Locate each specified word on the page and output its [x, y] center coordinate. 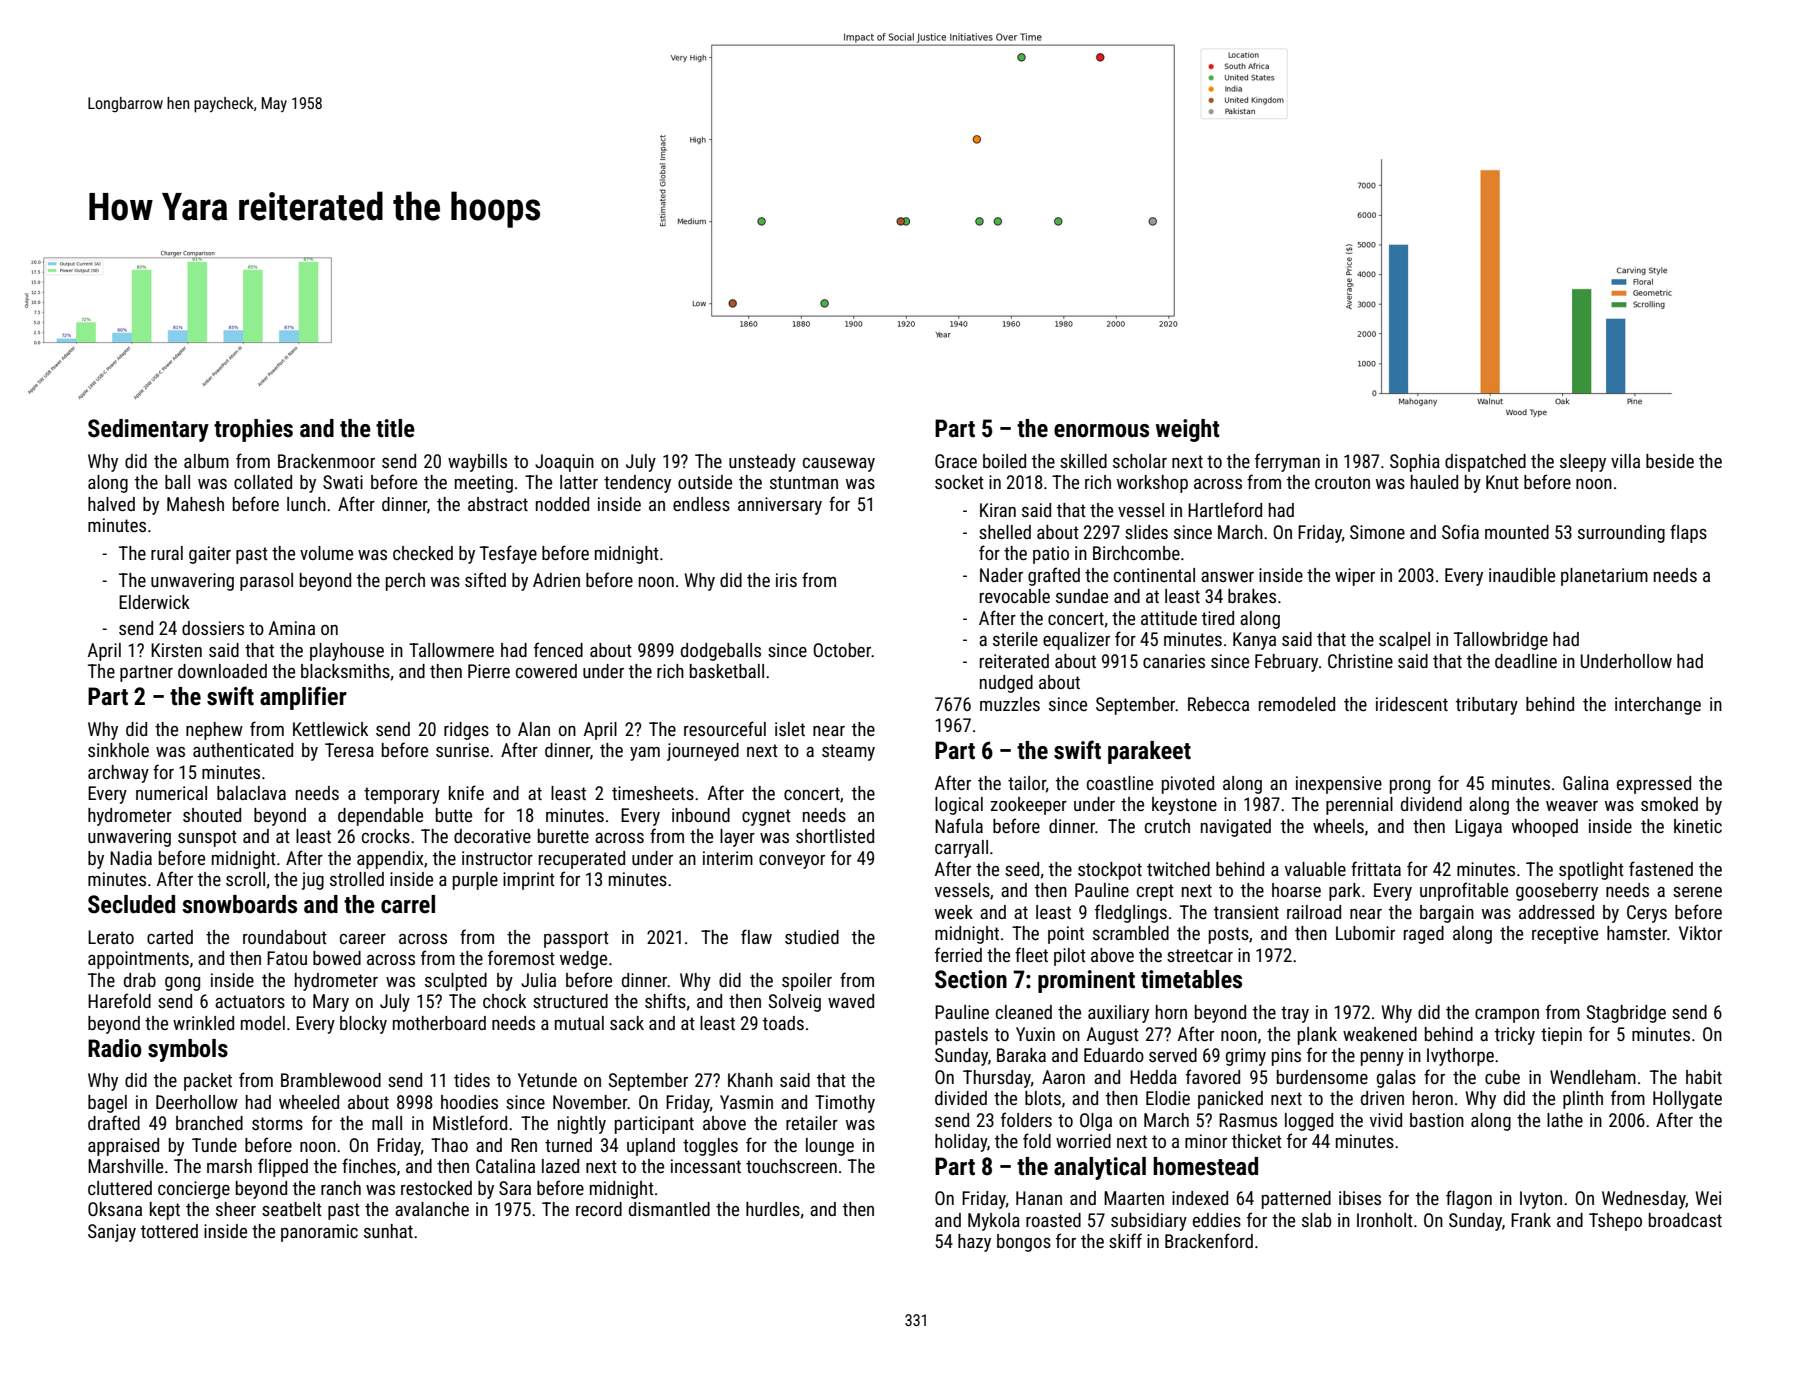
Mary [331, 1003]
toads [783, 1023]
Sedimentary [148, 430]
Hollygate [1687, 1100]
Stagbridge [1626, 1014]
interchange [1658, 706]
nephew [214, 731]
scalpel [1404, 641]
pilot [1070, 957]
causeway [839, 465]
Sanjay [112, 1233]
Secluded [131, 904]
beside [1670, 461]
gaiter [210, 555]
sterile [1015, 639]
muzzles [1010, 704]
